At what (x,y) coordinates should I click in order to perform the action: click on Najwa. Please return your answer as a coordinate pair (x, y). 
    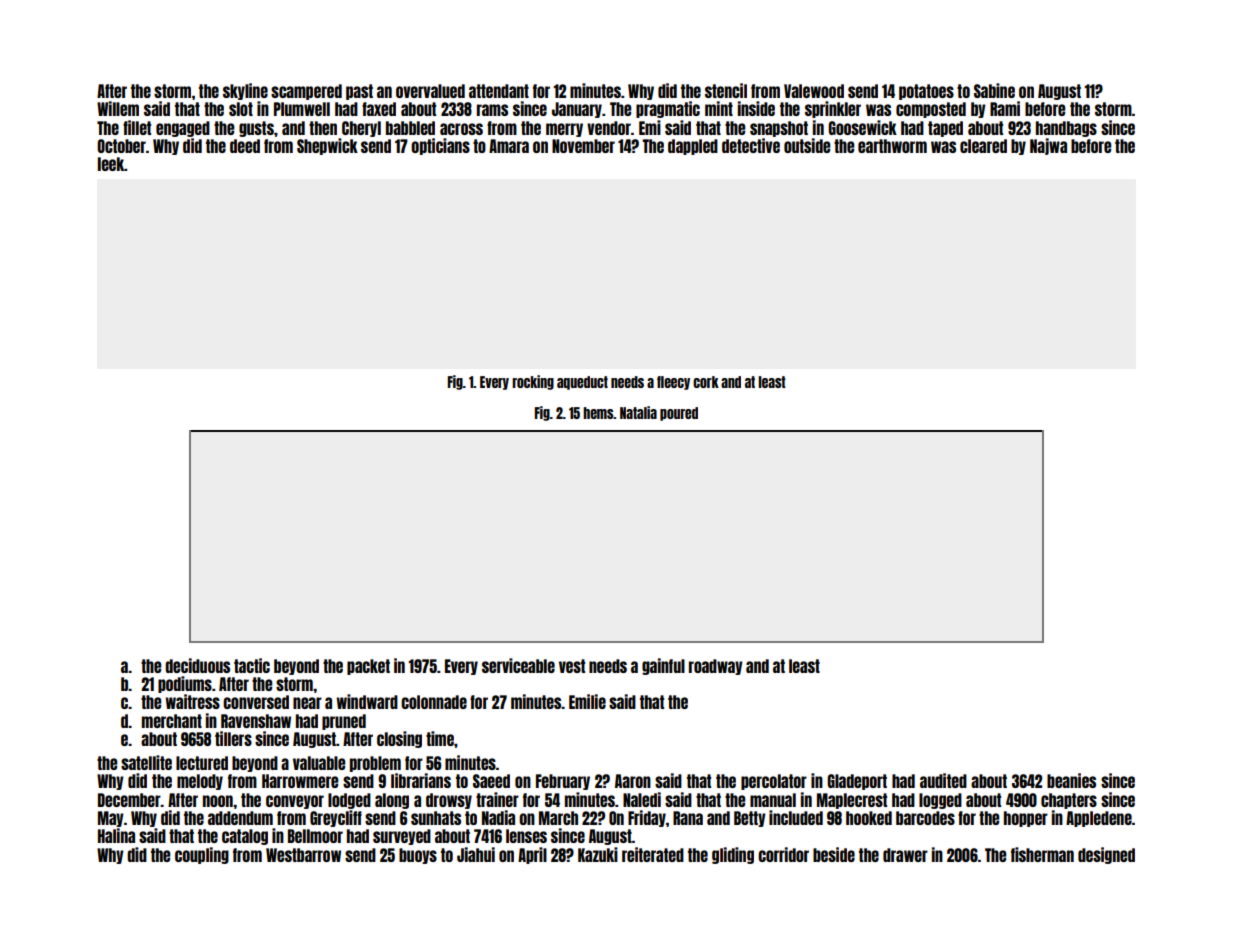
    Looking at the image, I should click on (1048, 146).
